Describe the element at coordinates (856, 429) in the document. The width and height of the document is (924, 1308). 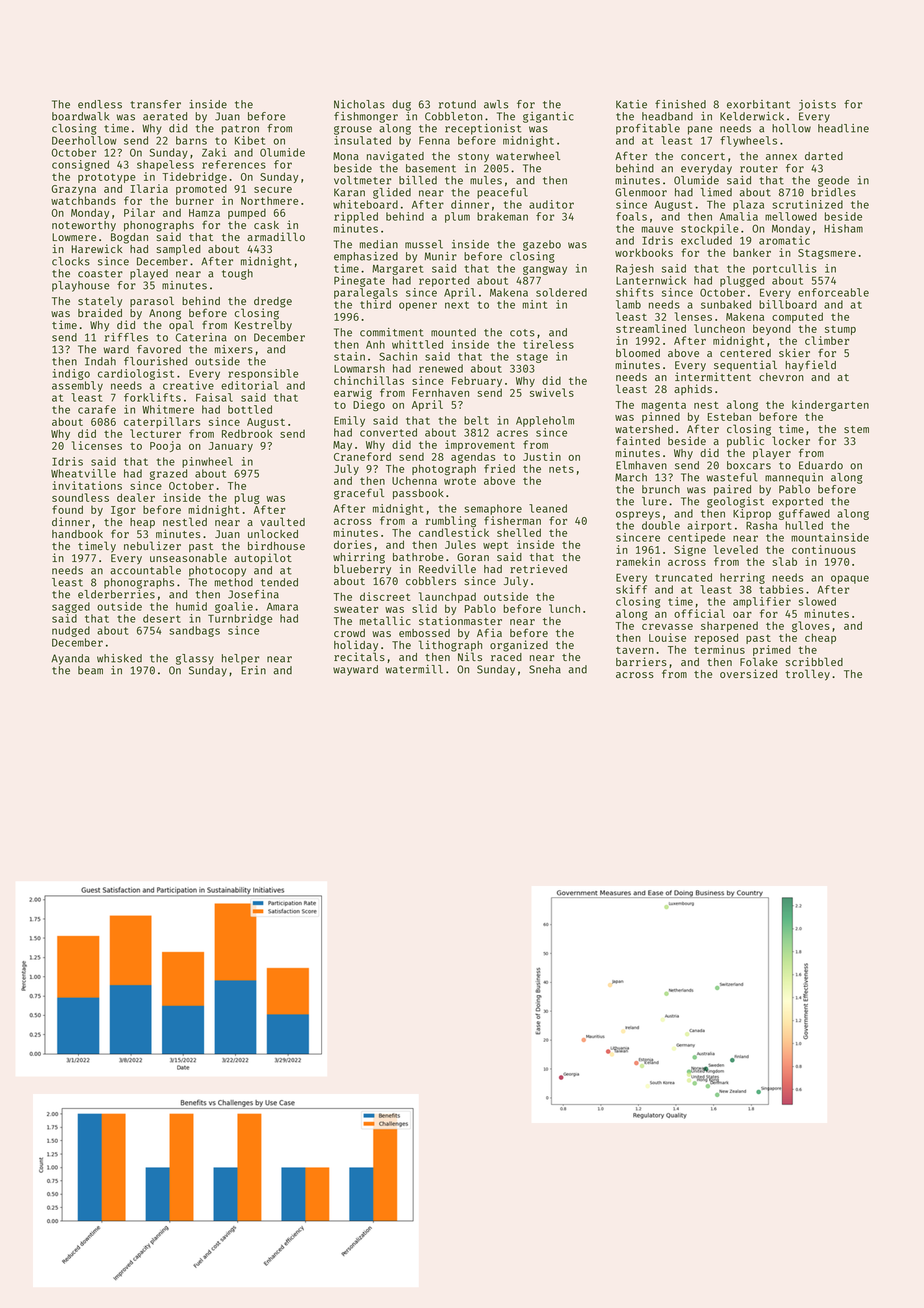
I see `stem` at that location.
